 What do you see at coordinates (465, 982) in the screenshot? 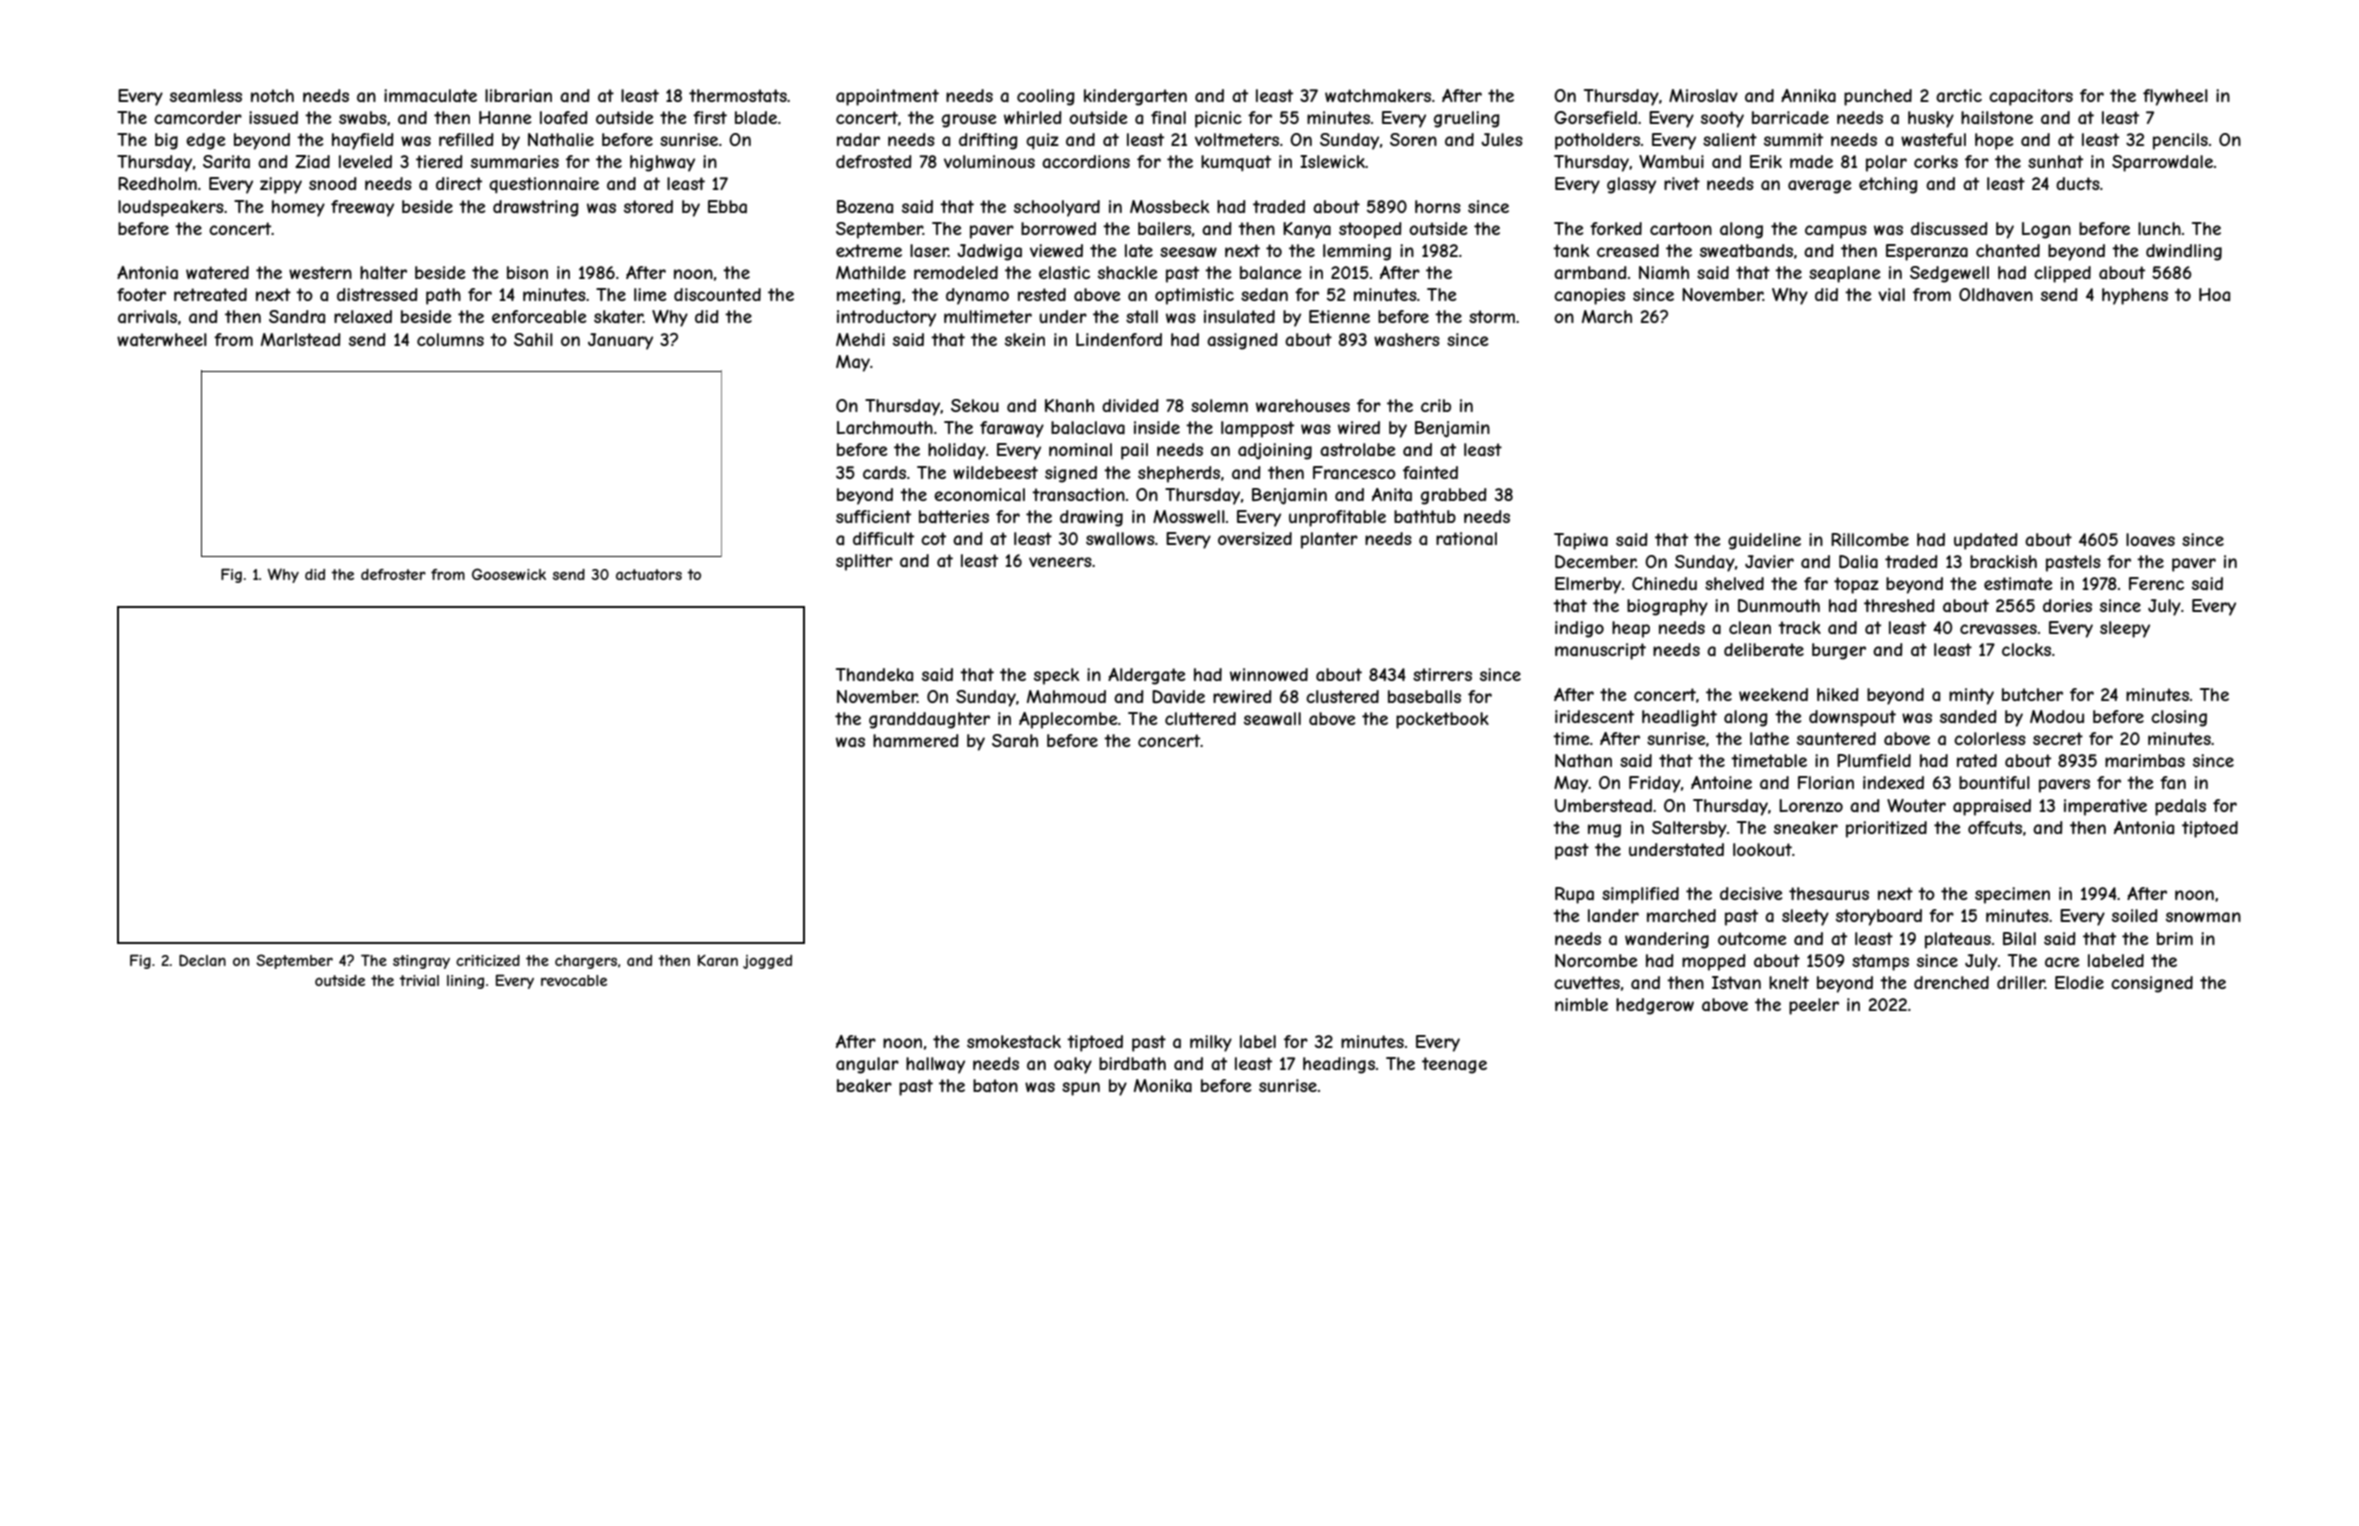
I see `lining` at bounding box center [465, 982].
